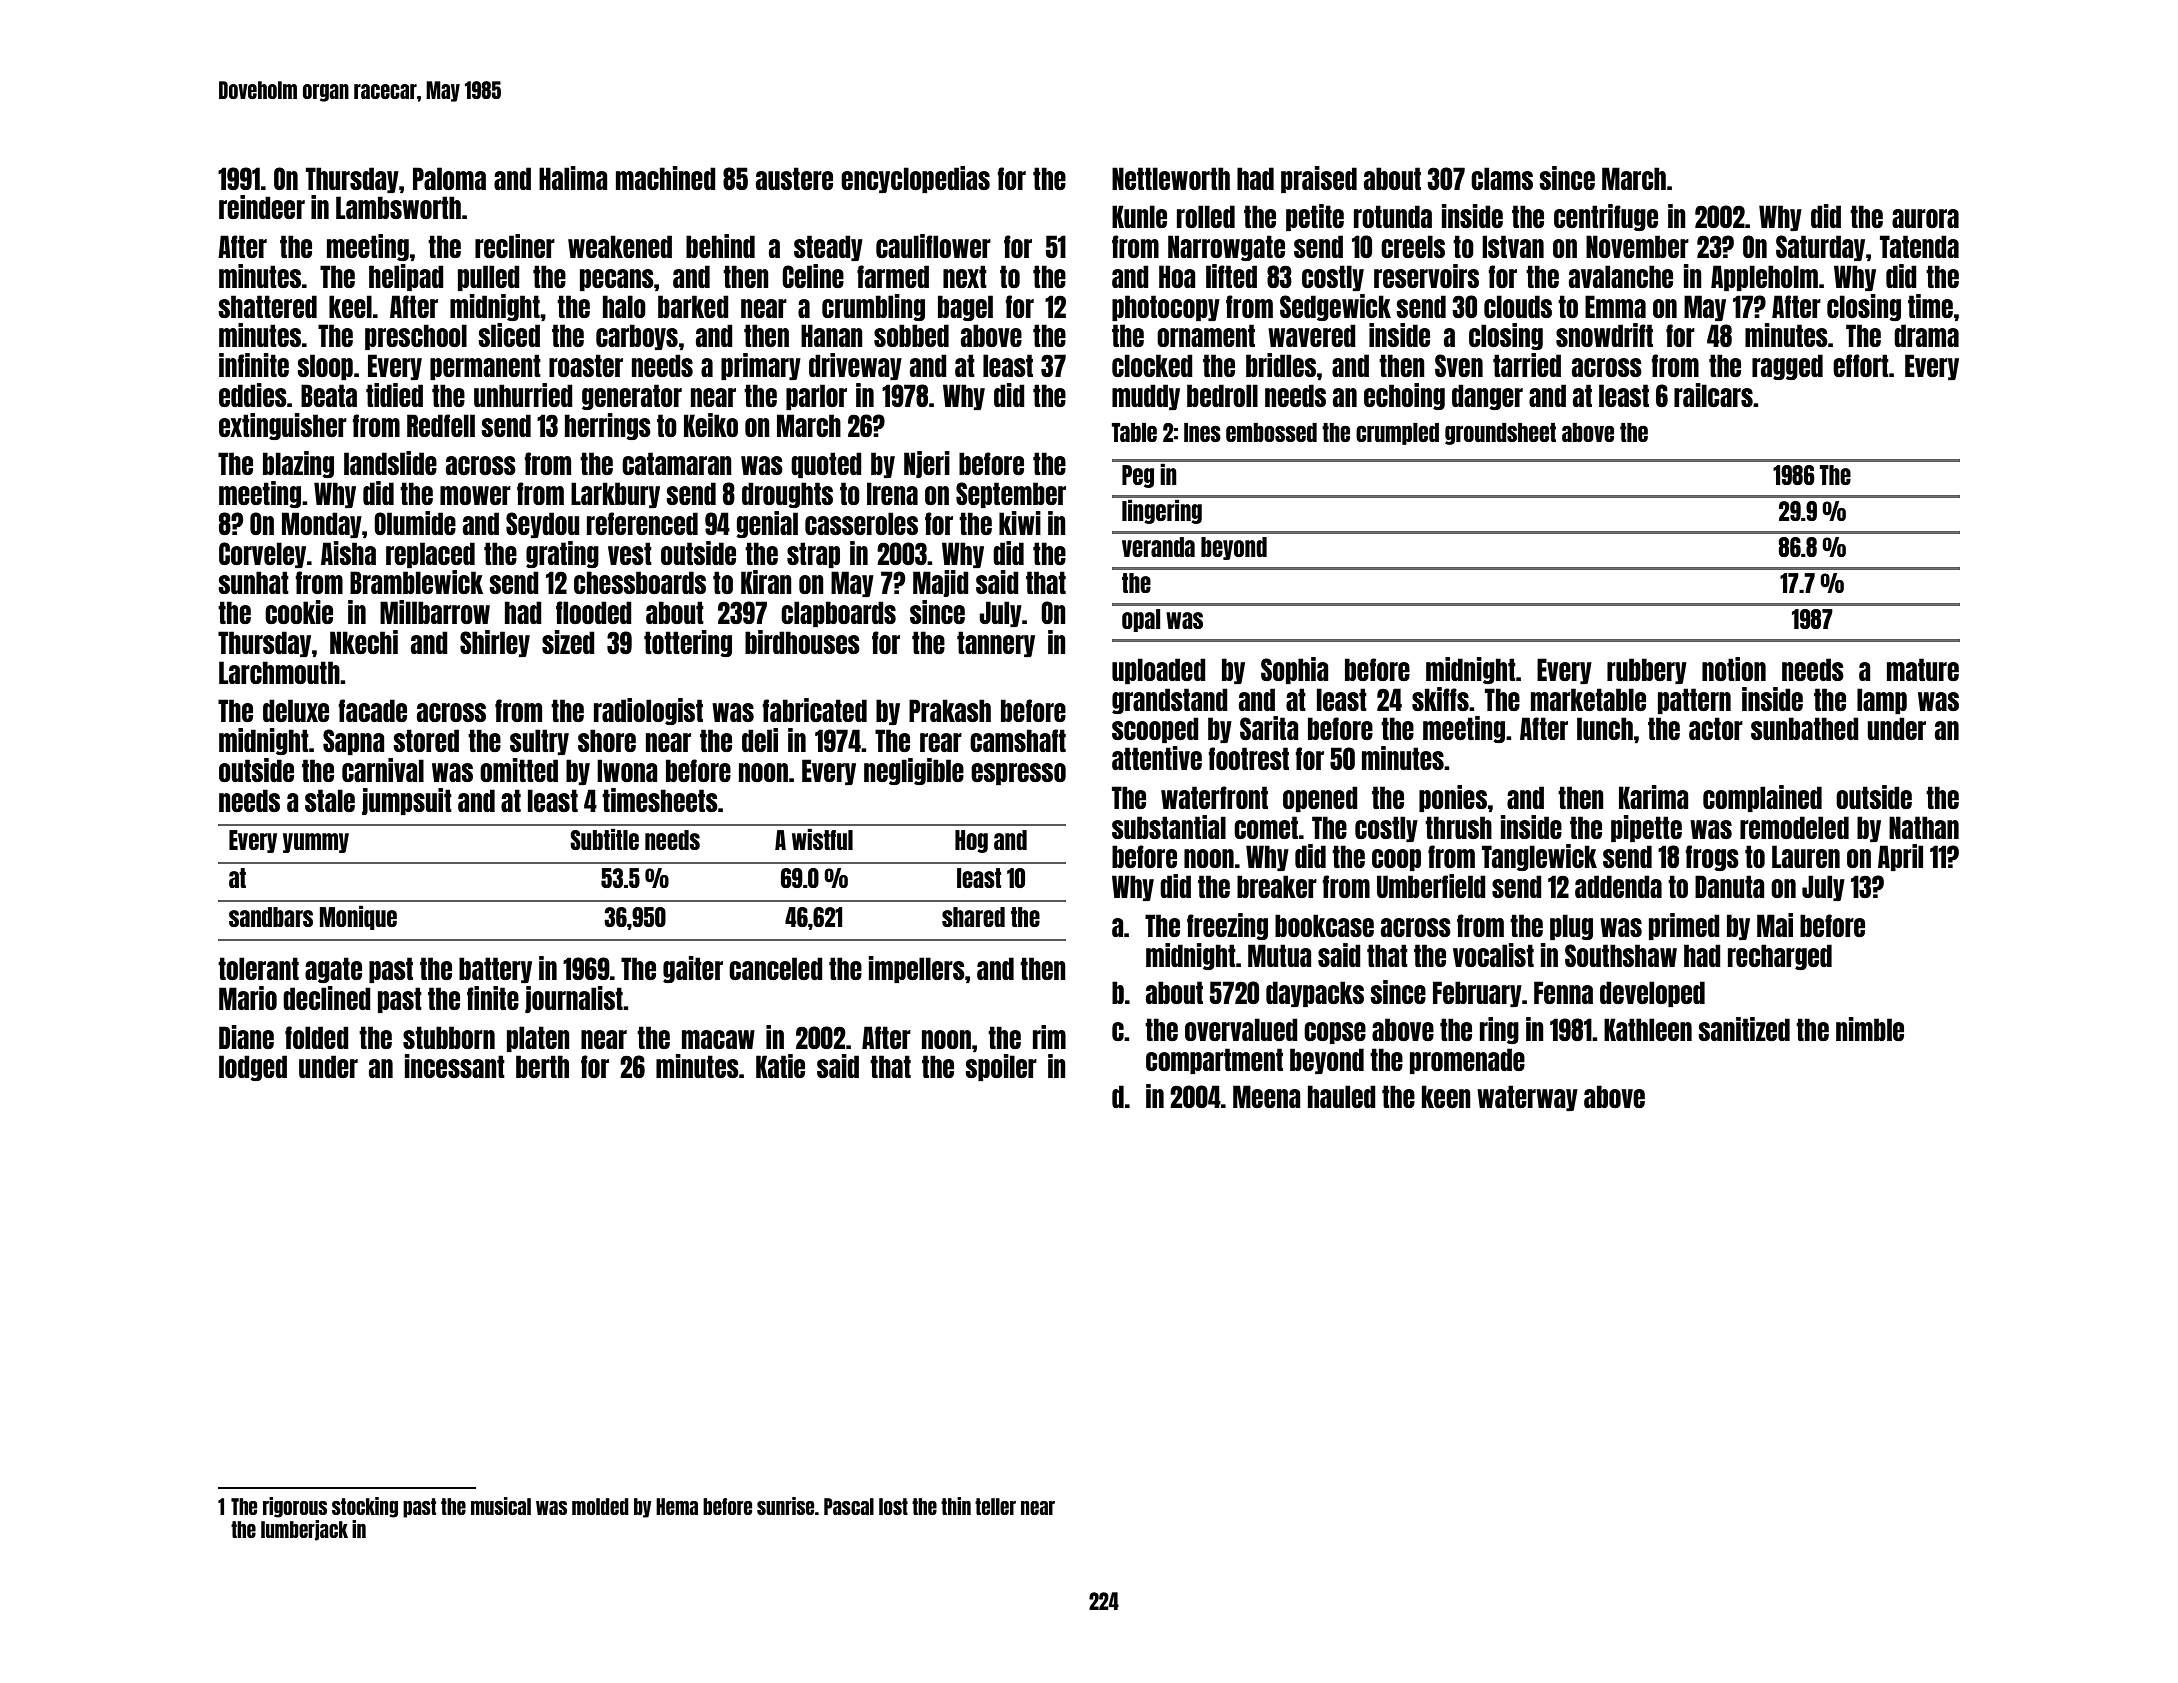 This image has height=1683, width=2178. What do you see at coordinates (1744, 1029) in the image?
I see `sanitized` at bounding box center [1744, 1029].
